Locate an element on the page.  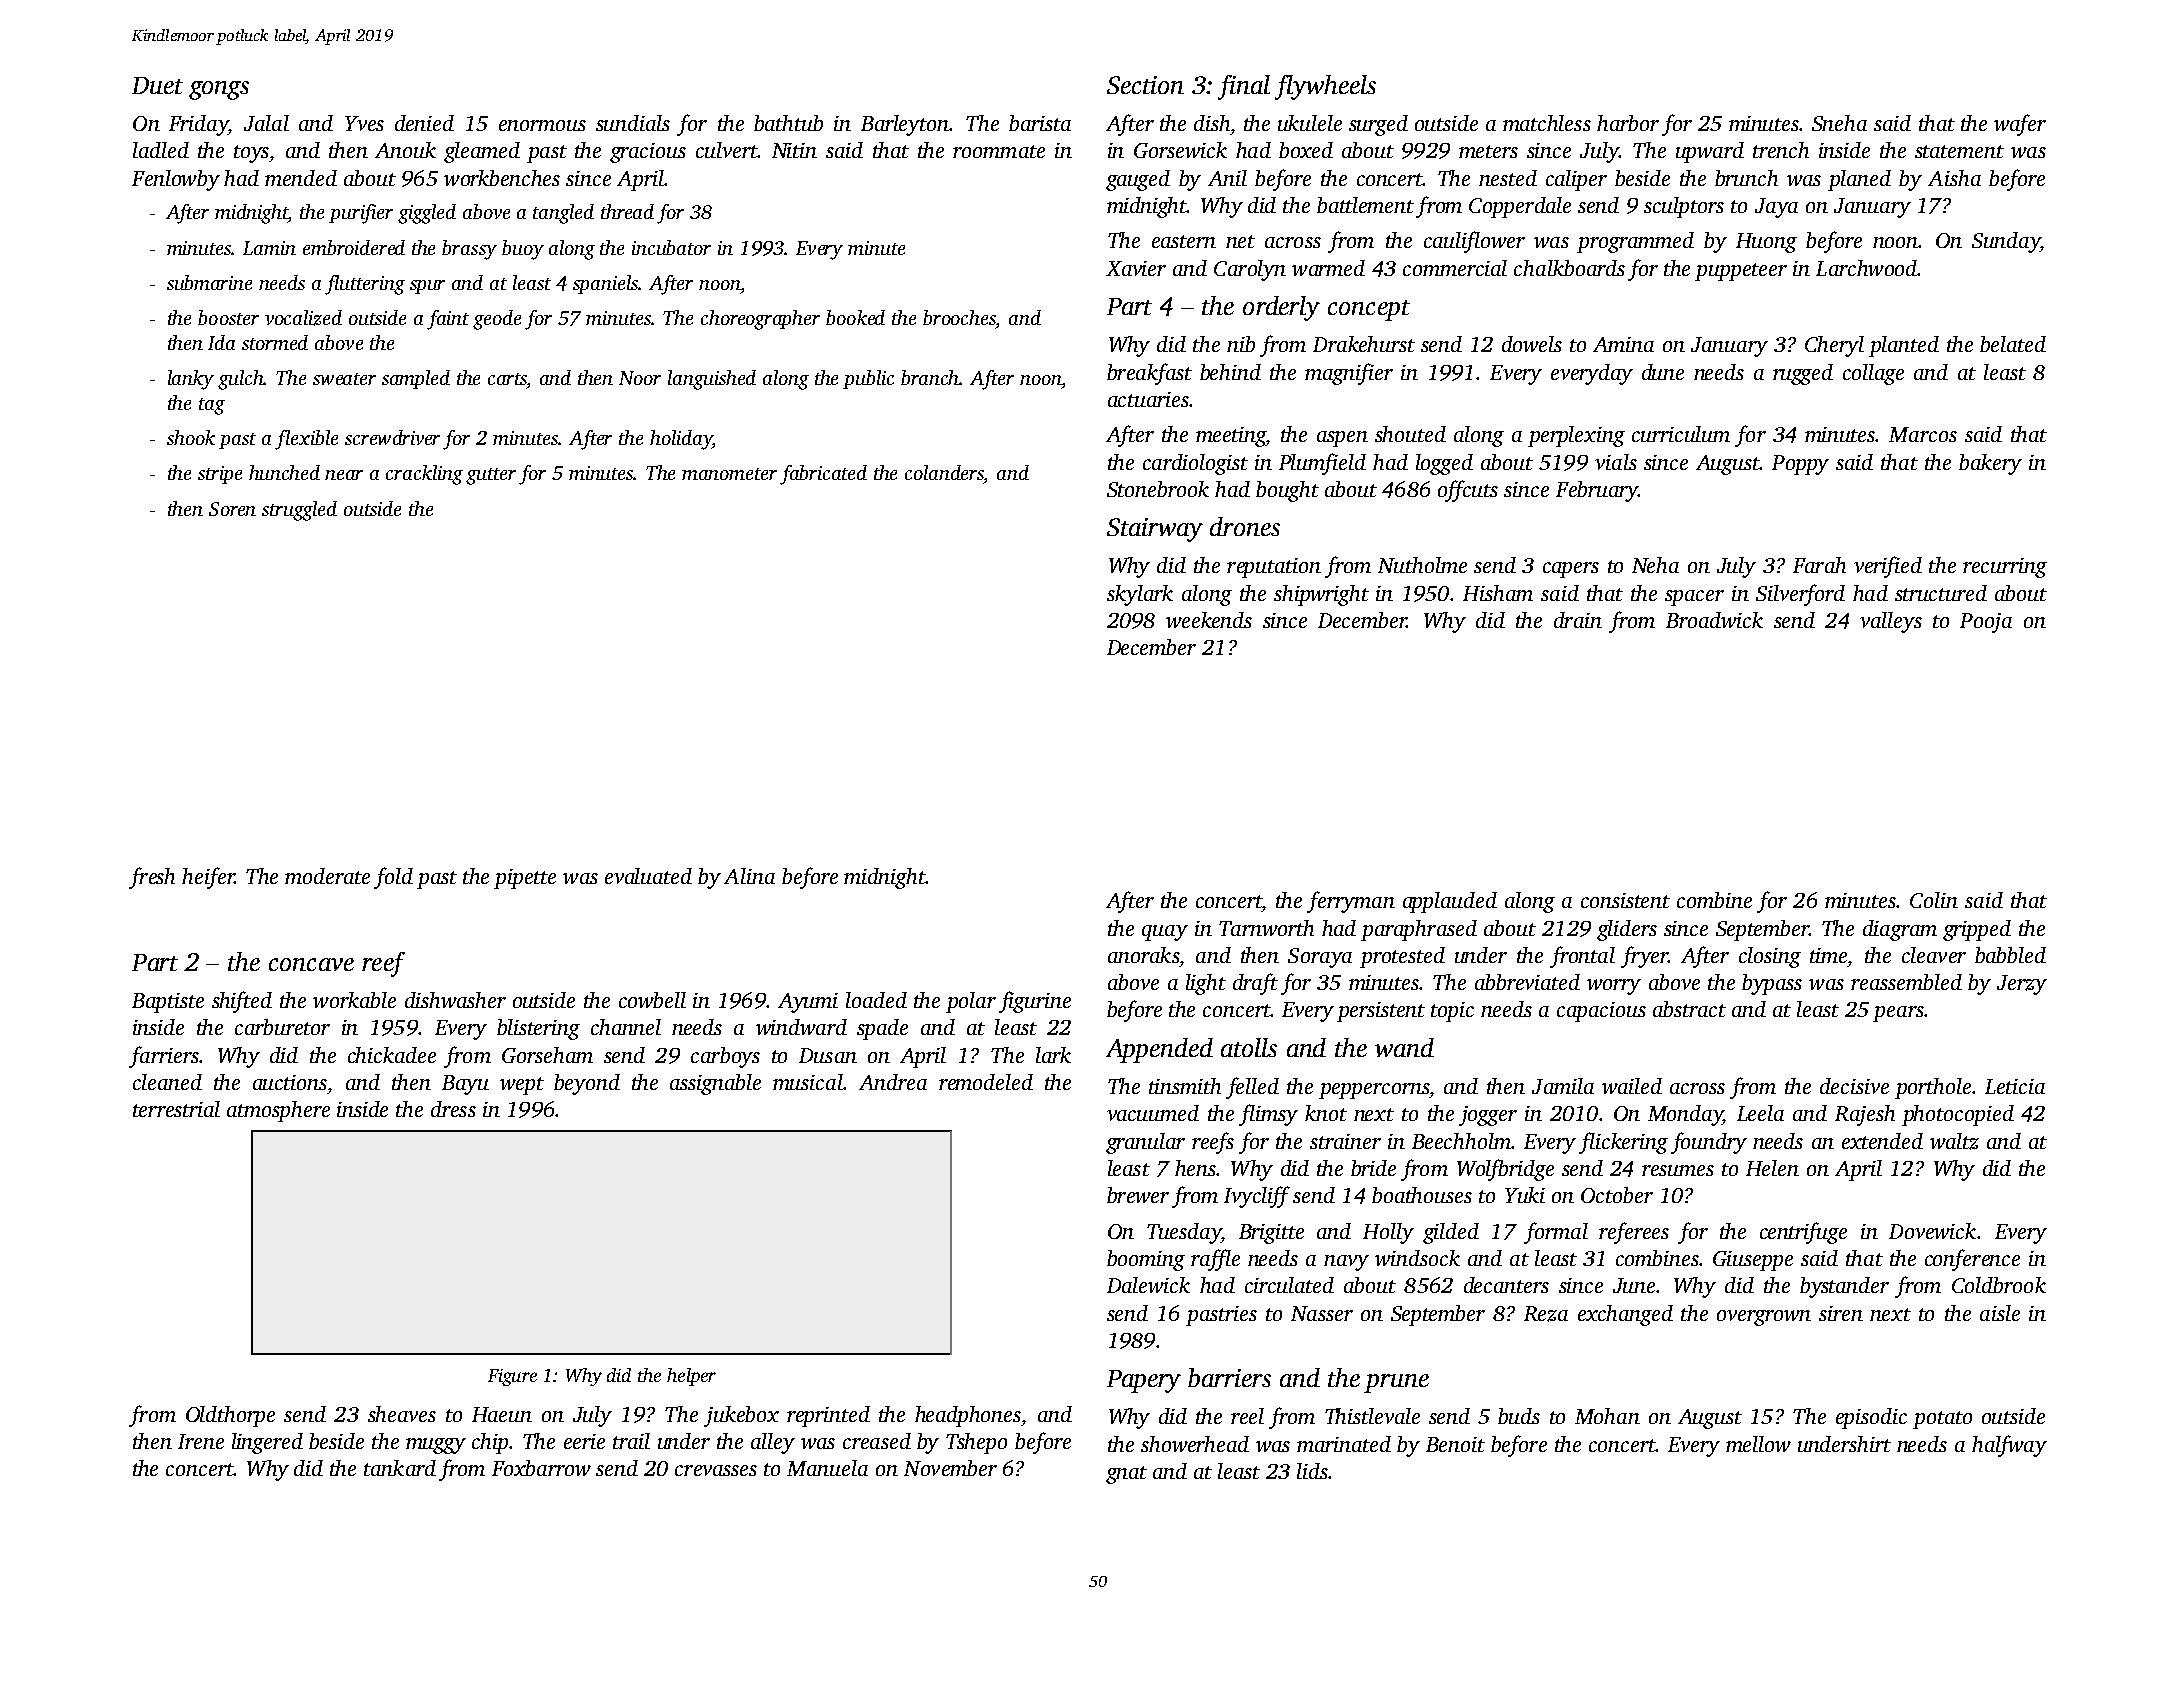
Irene is located at coordinates (201, 1441).
